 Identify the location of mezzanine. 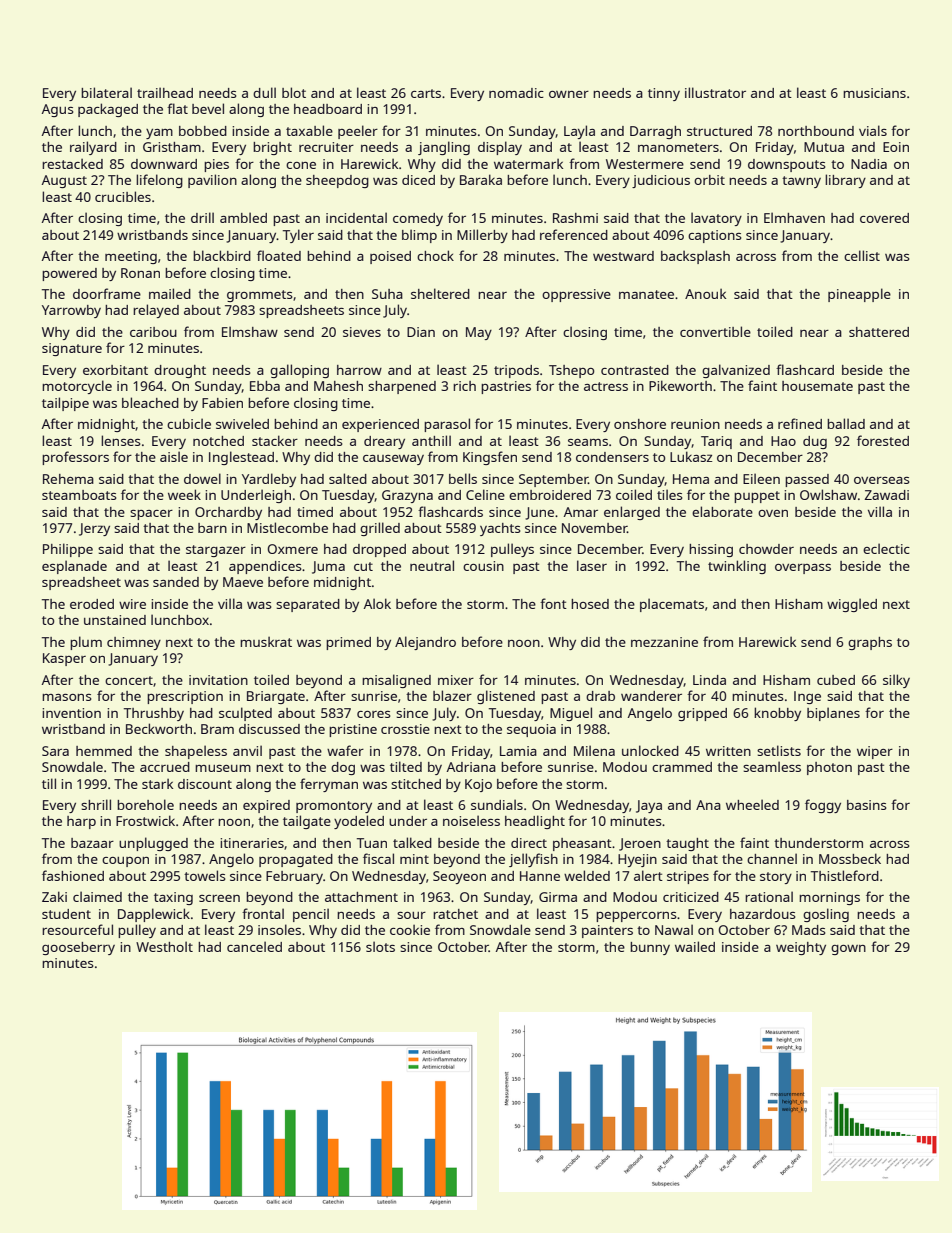
(664, 642).
